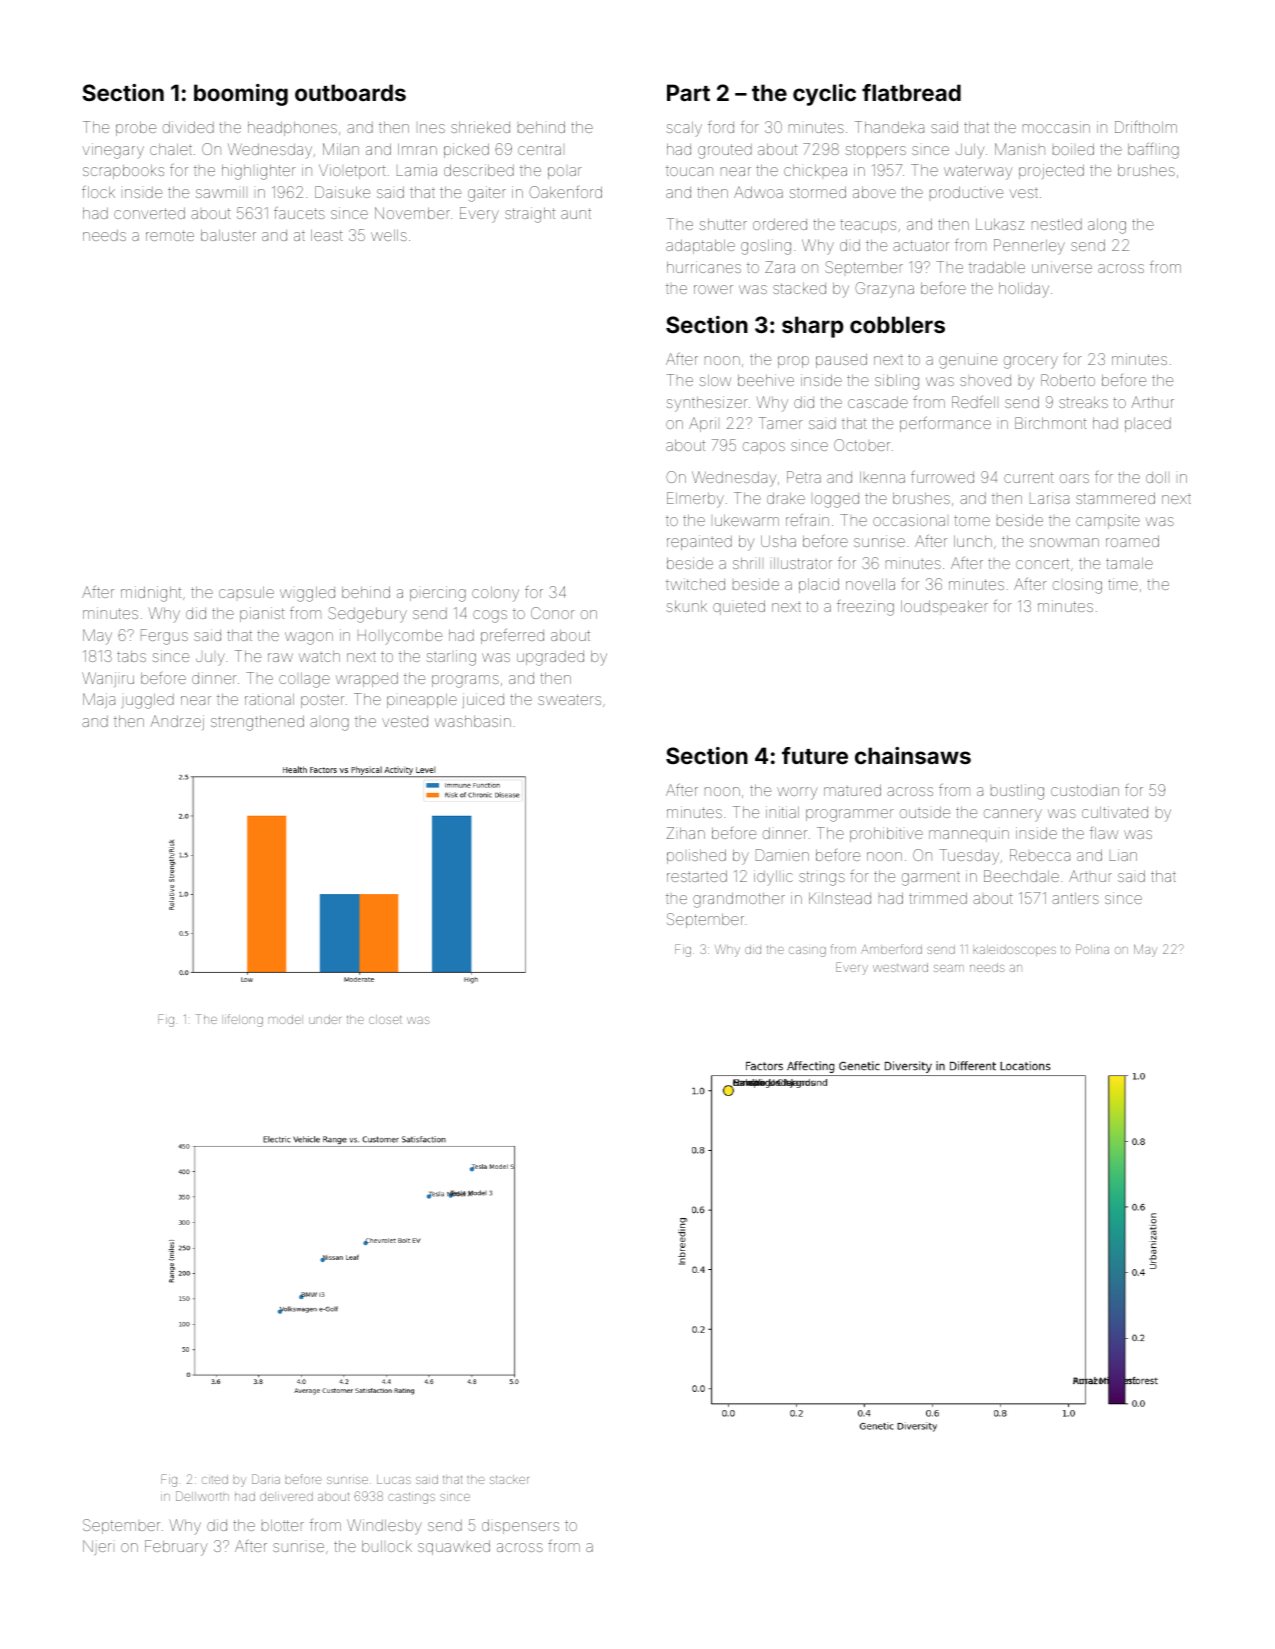 This screenshot has width=1275, height=1649. What do you see at coordinates (1062, 267) in the screenshot?
I see `universe` at bounding box center [1062, 267].
